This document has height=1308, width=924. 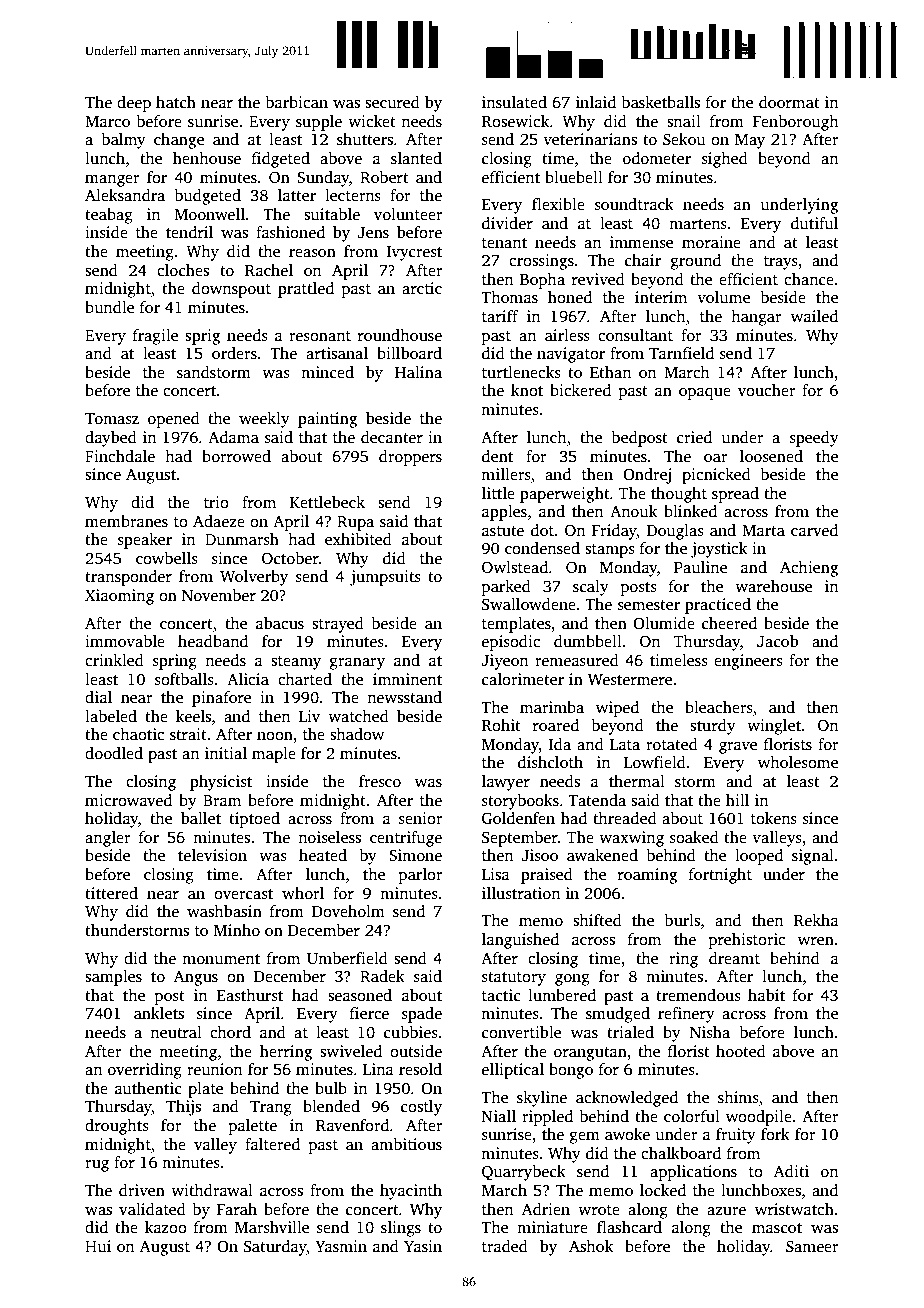 I want to click on strayed, so click(x=338, y=625).
